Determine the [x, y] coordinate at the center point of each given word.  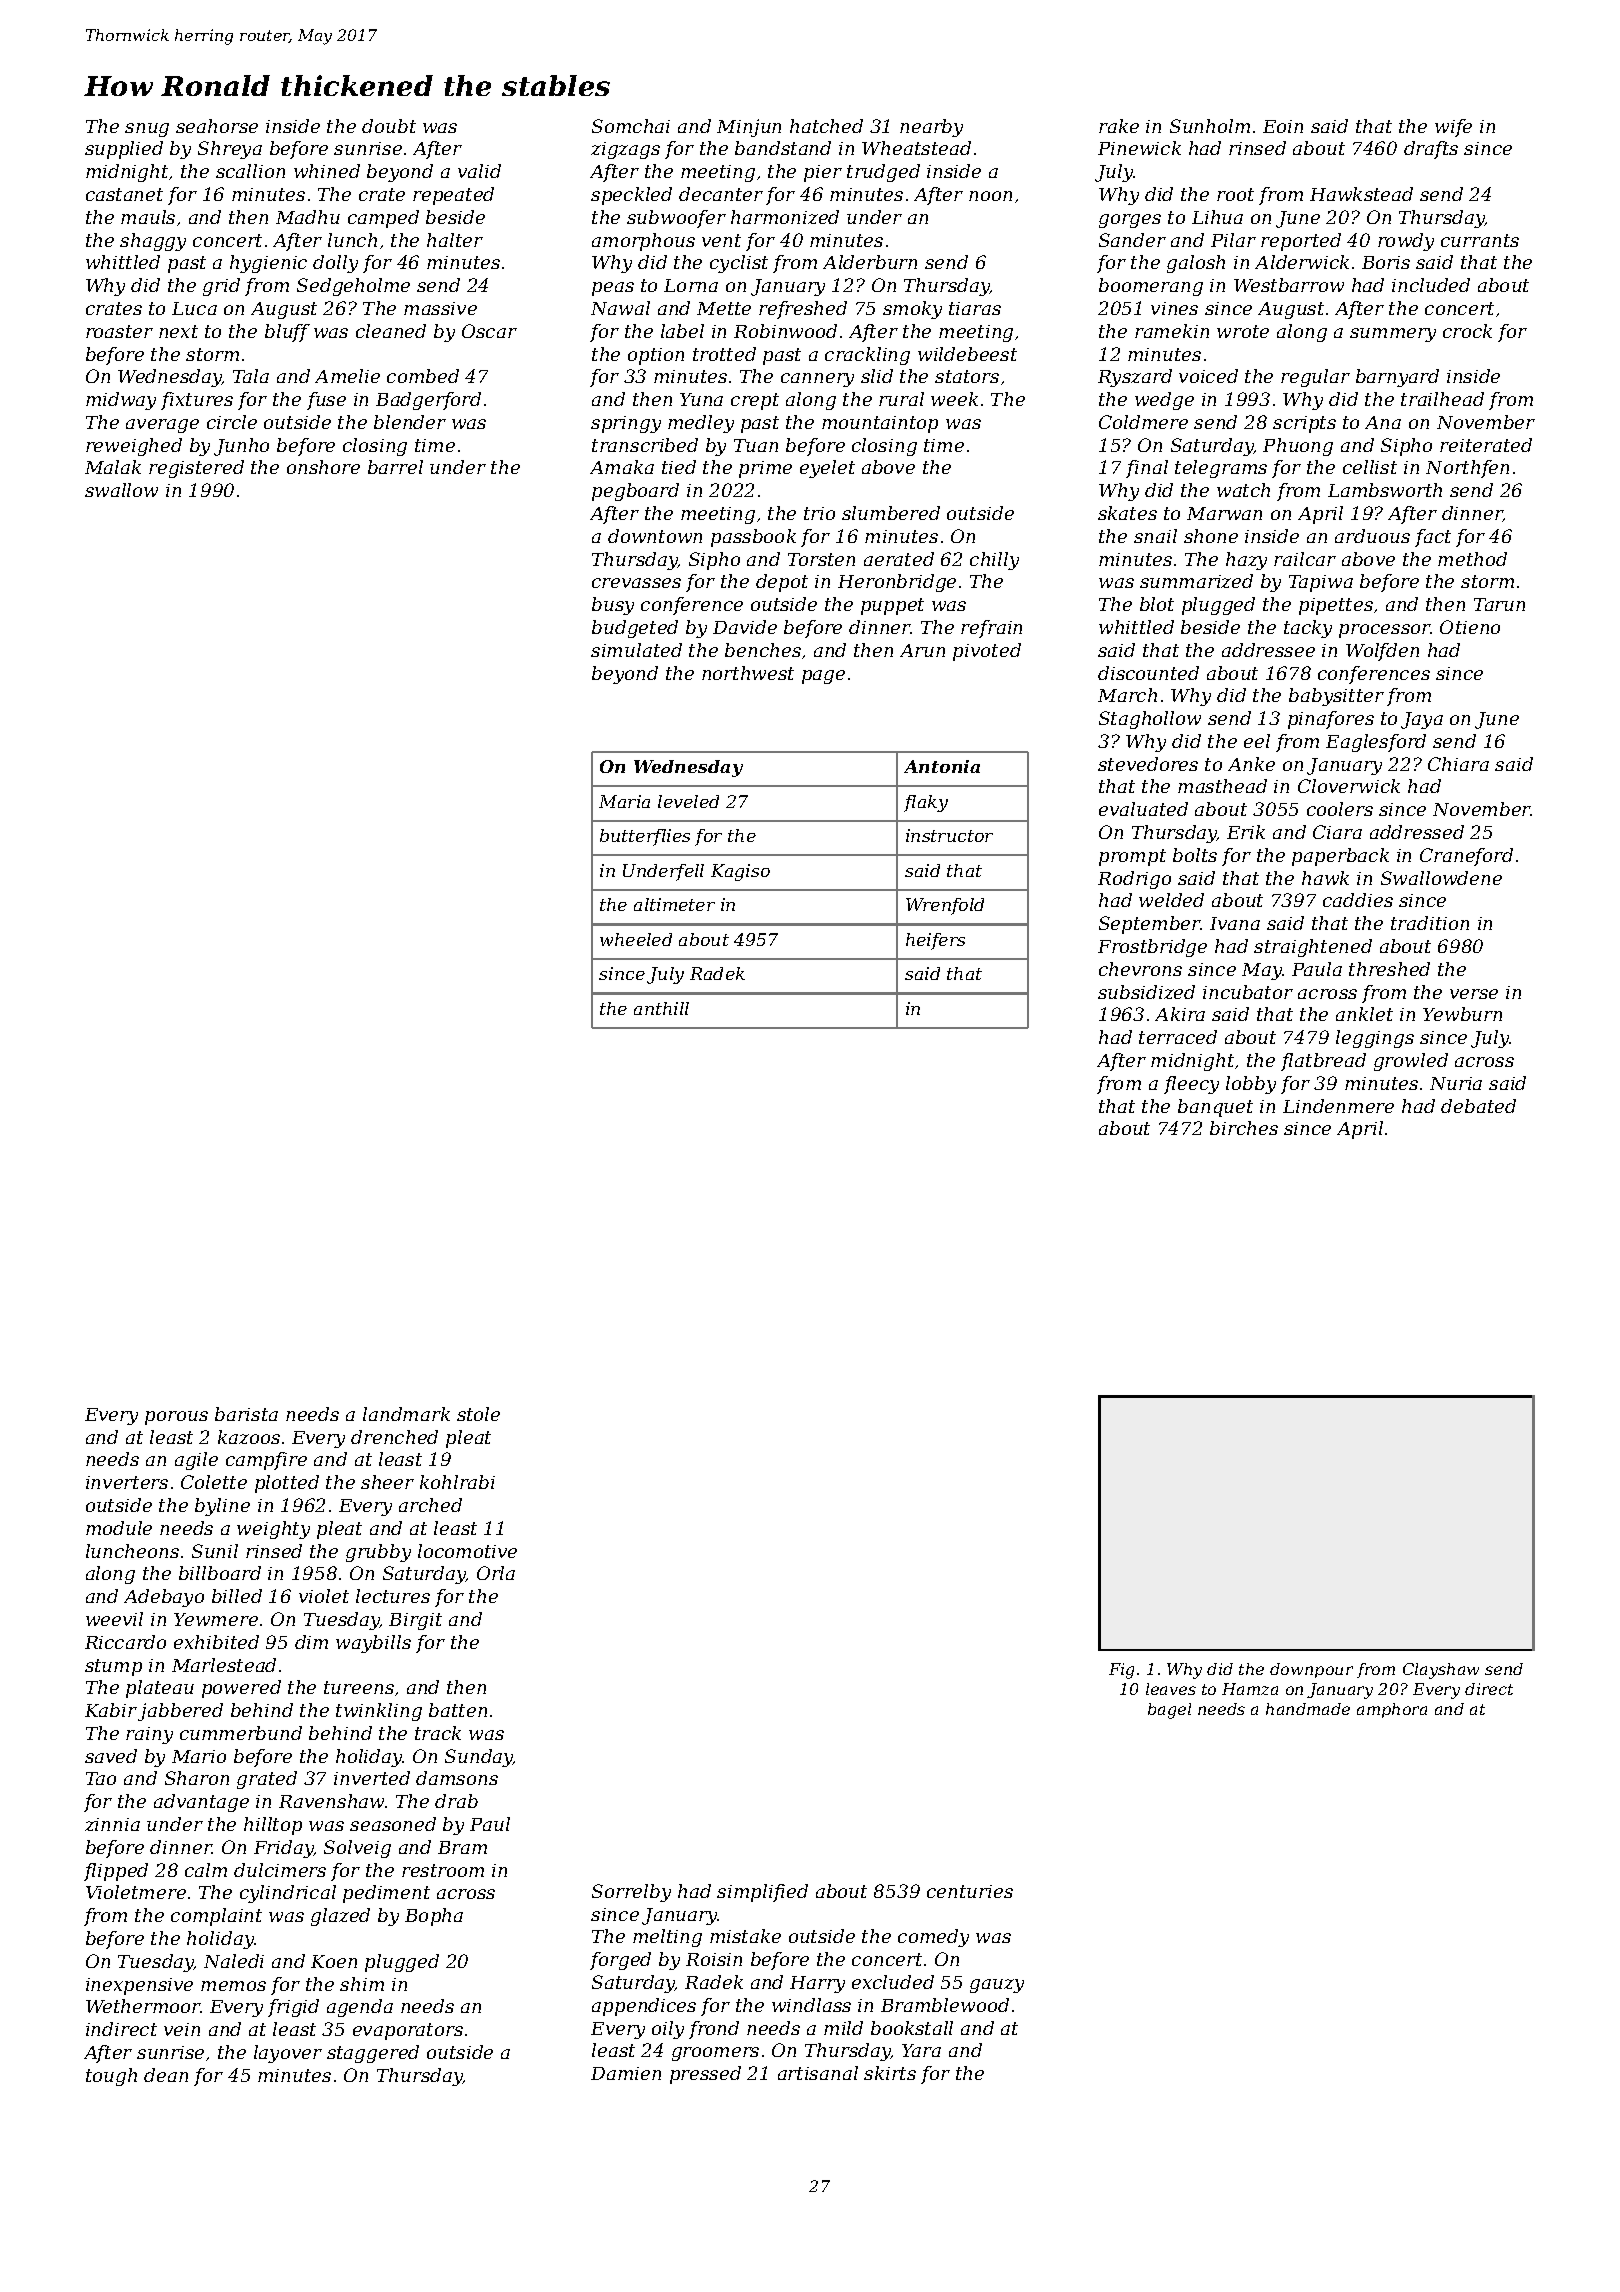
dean [166, 2075]
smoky [912, 310]
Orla [496, 1573]
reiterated [1486, 445]
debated [1478, 1106]
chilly [994, 561]
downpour [1311, 1670]
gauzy [997, 1986]
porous [176, 1418]
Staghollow [1150, 720]
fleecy [1191, 1085]
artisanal [818, 2073]
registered [196, 469]
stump [113, 1667]
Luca [194, 308]
